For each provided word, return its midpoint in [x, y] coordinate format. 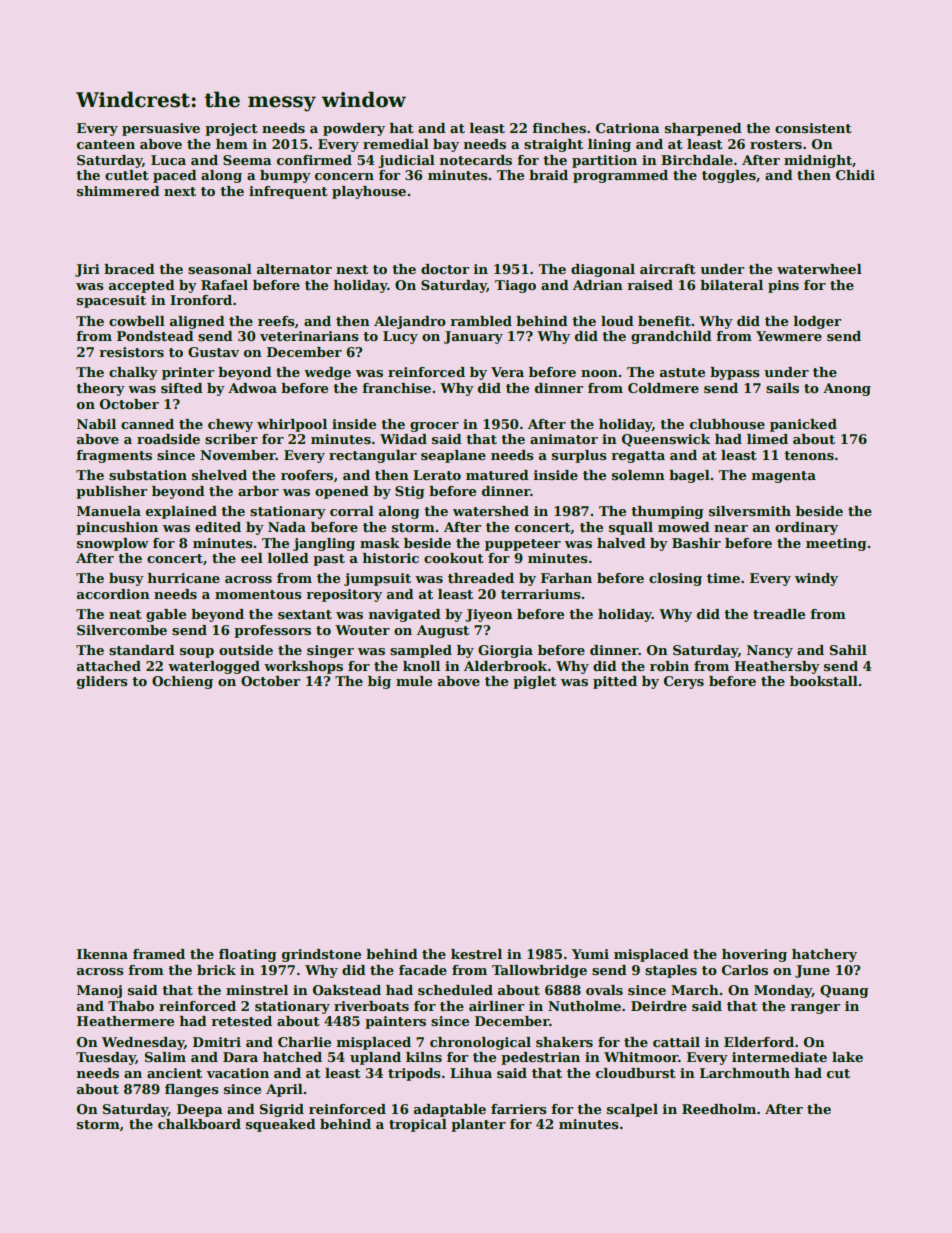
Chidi [855, 175]
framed [159, 954]
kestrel [476, 954]
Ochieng [182, 682]
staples [671, 971]
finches [559, 128]
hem [232, 144]
